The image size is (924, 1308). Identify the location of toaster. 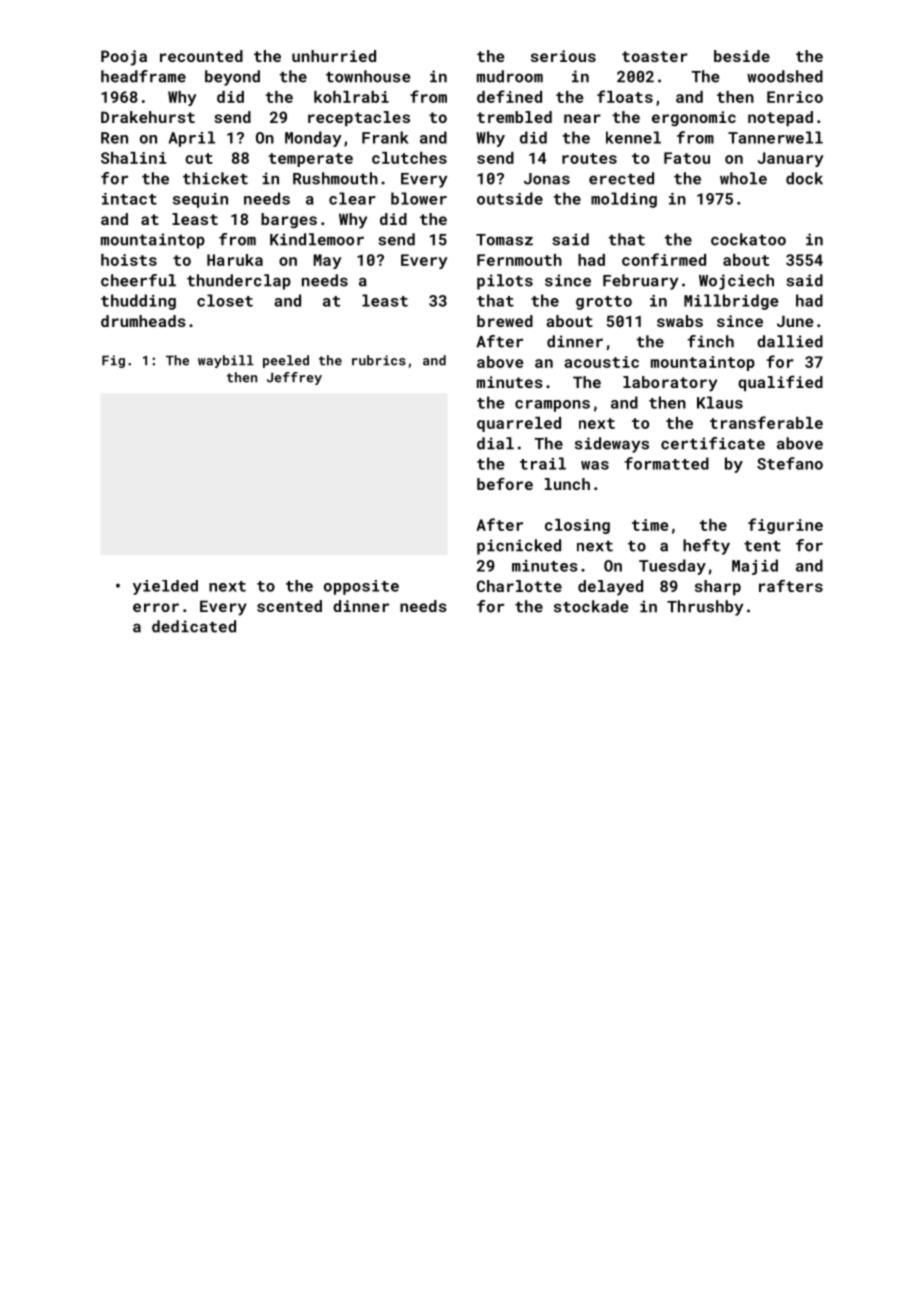
(655, 56).
